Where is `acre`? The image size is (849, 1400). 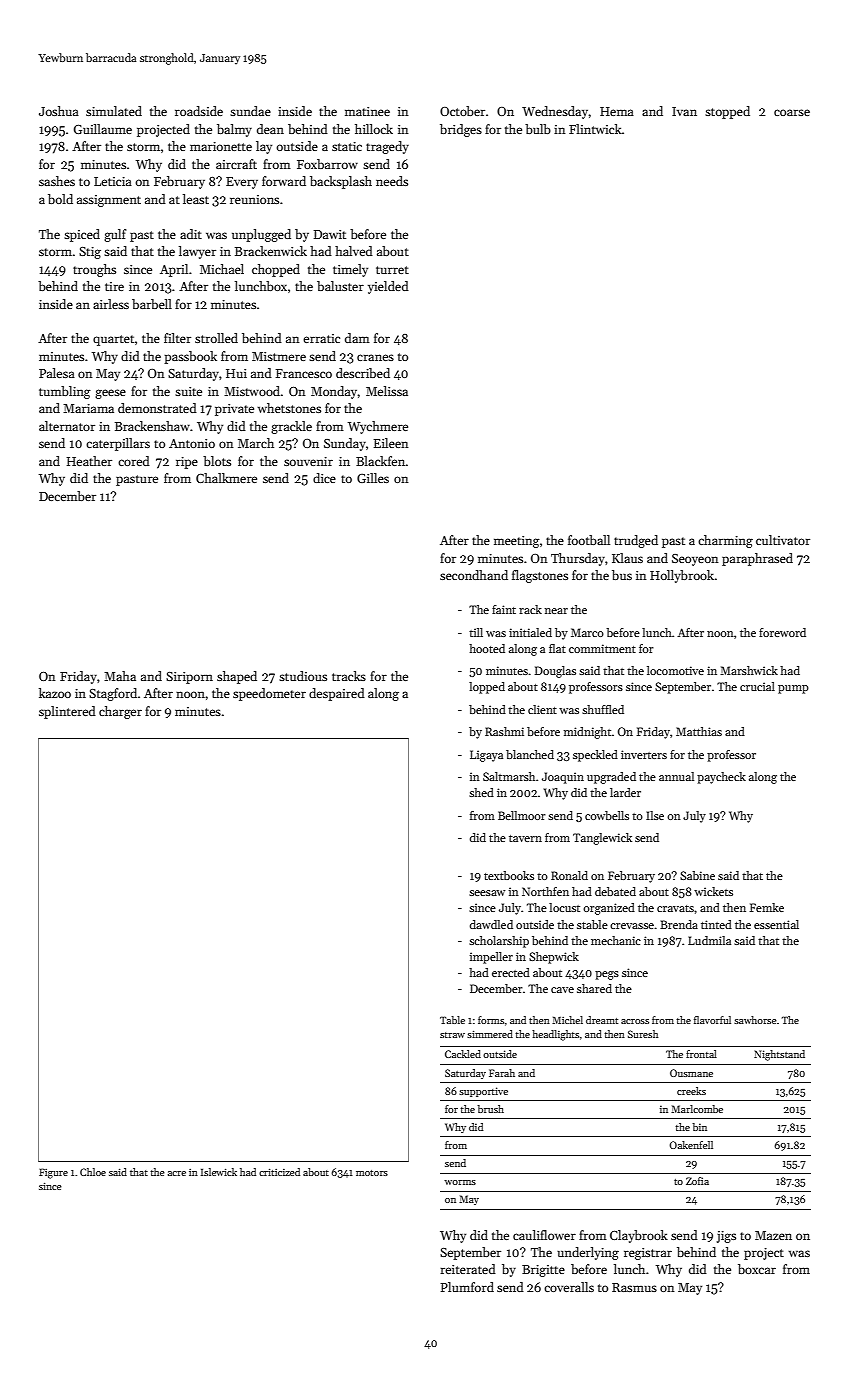
acre is located at coordinates (177, 1173).
